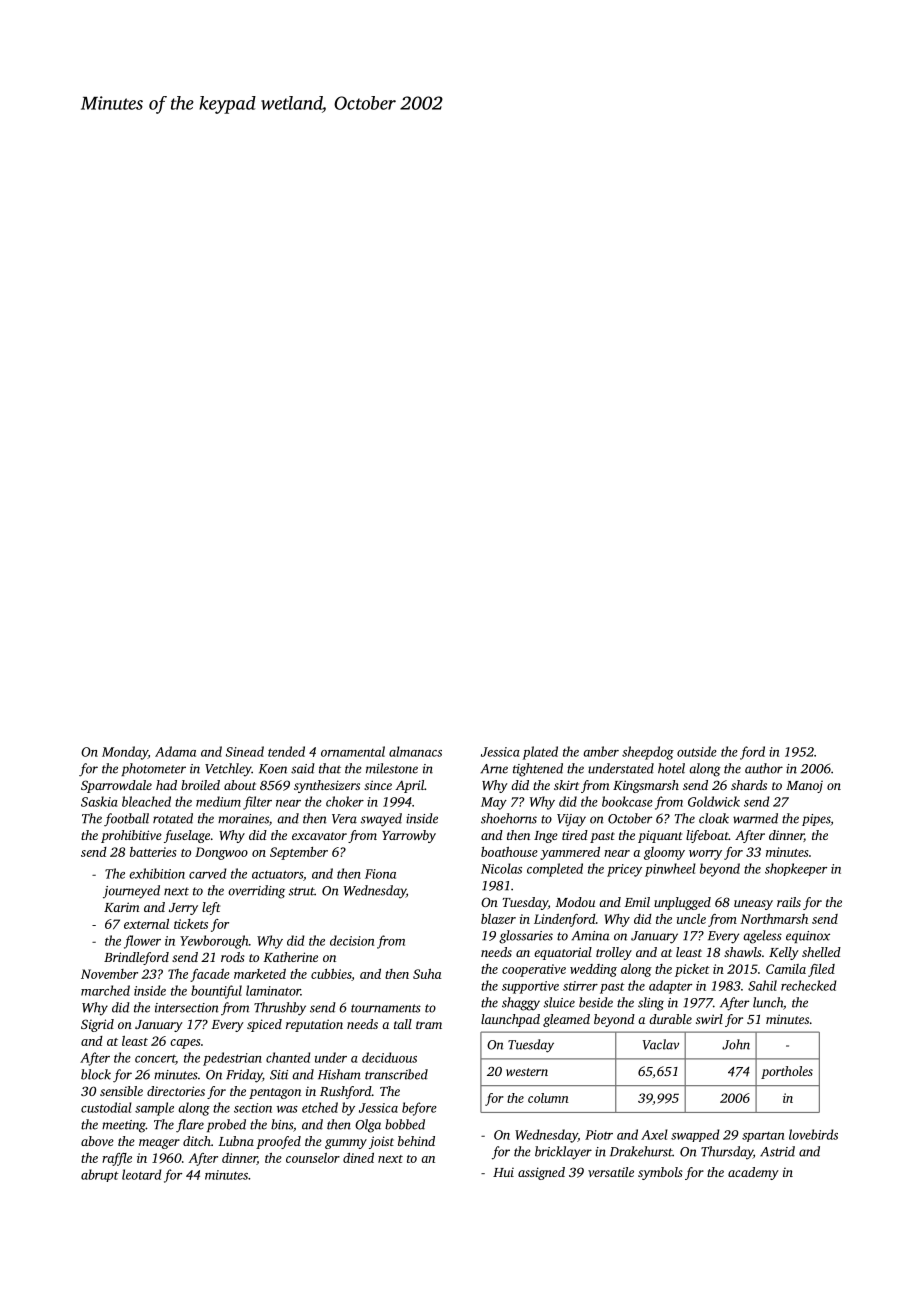 The height and width of the document is (1308, 924). What do you see at coordinates (97, 1025) in the document?
I see `Sigrid` at bounding box center [97, 1025].
